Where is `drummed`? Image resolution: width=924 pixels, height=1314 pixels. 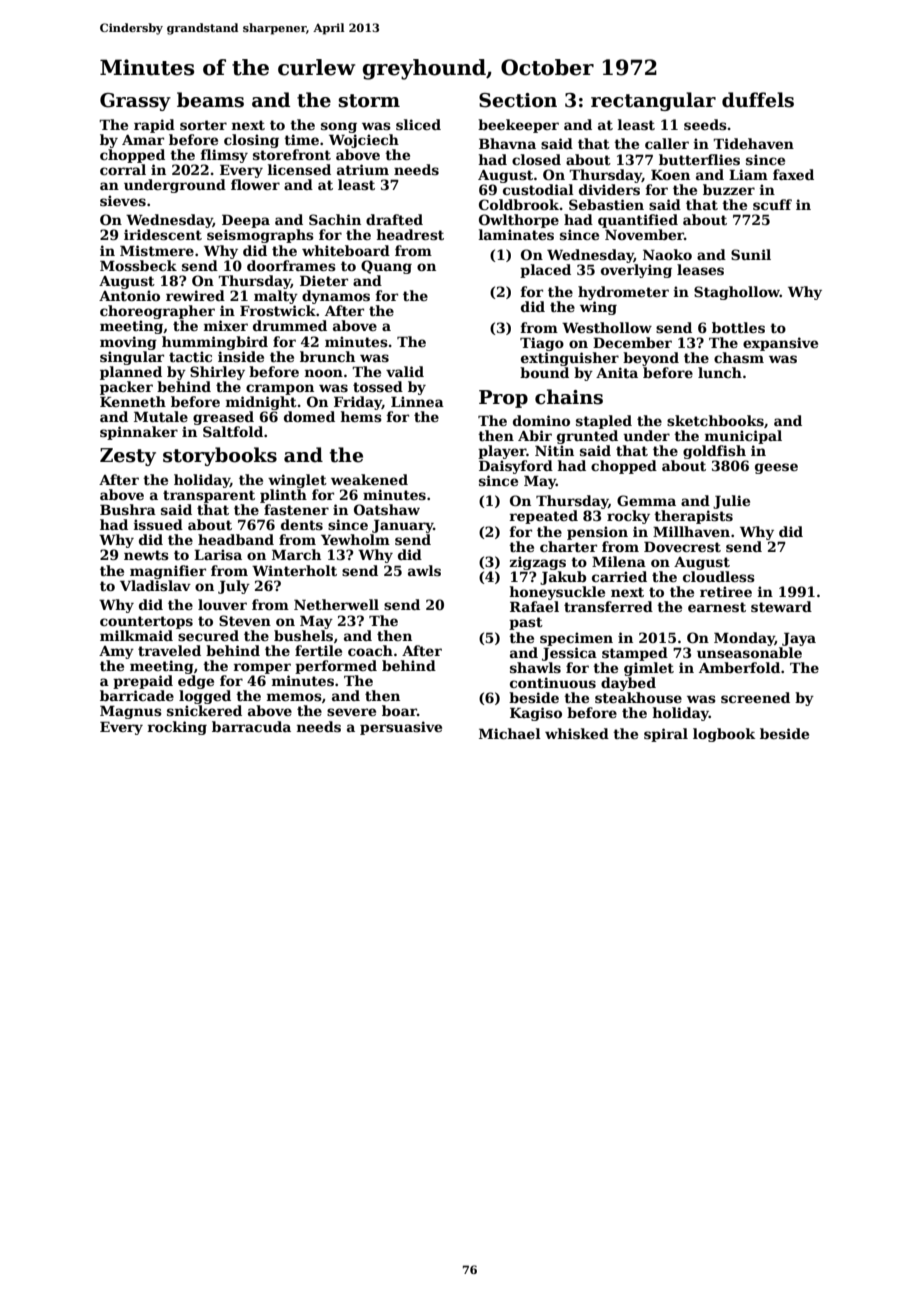
drummed is located at coordinates (290, 325).
